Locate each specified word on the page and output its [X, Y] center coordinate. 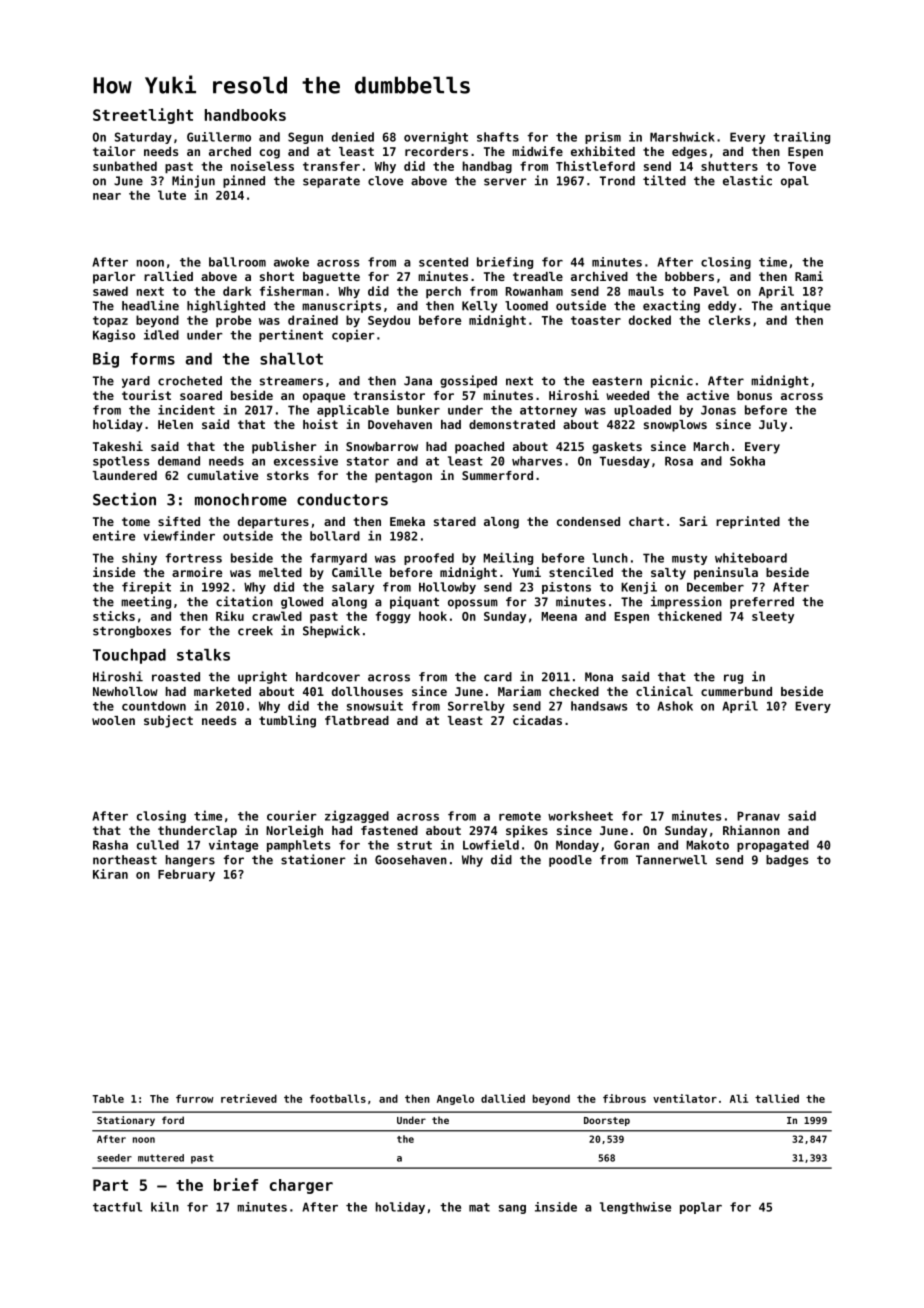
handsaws [599, 706]
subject [168, 721]
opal [795, 182]
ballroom [237, 262]
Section [124, 499]
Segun [305, 138]
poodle [570, 861]
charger [301, 1186]
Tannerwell [671, 860]
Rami [809, 276]
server [505, 182]
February [186, 875]
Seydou [389, 321]
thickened [690, 616]
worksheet [580, 816]
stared [455, 521]
